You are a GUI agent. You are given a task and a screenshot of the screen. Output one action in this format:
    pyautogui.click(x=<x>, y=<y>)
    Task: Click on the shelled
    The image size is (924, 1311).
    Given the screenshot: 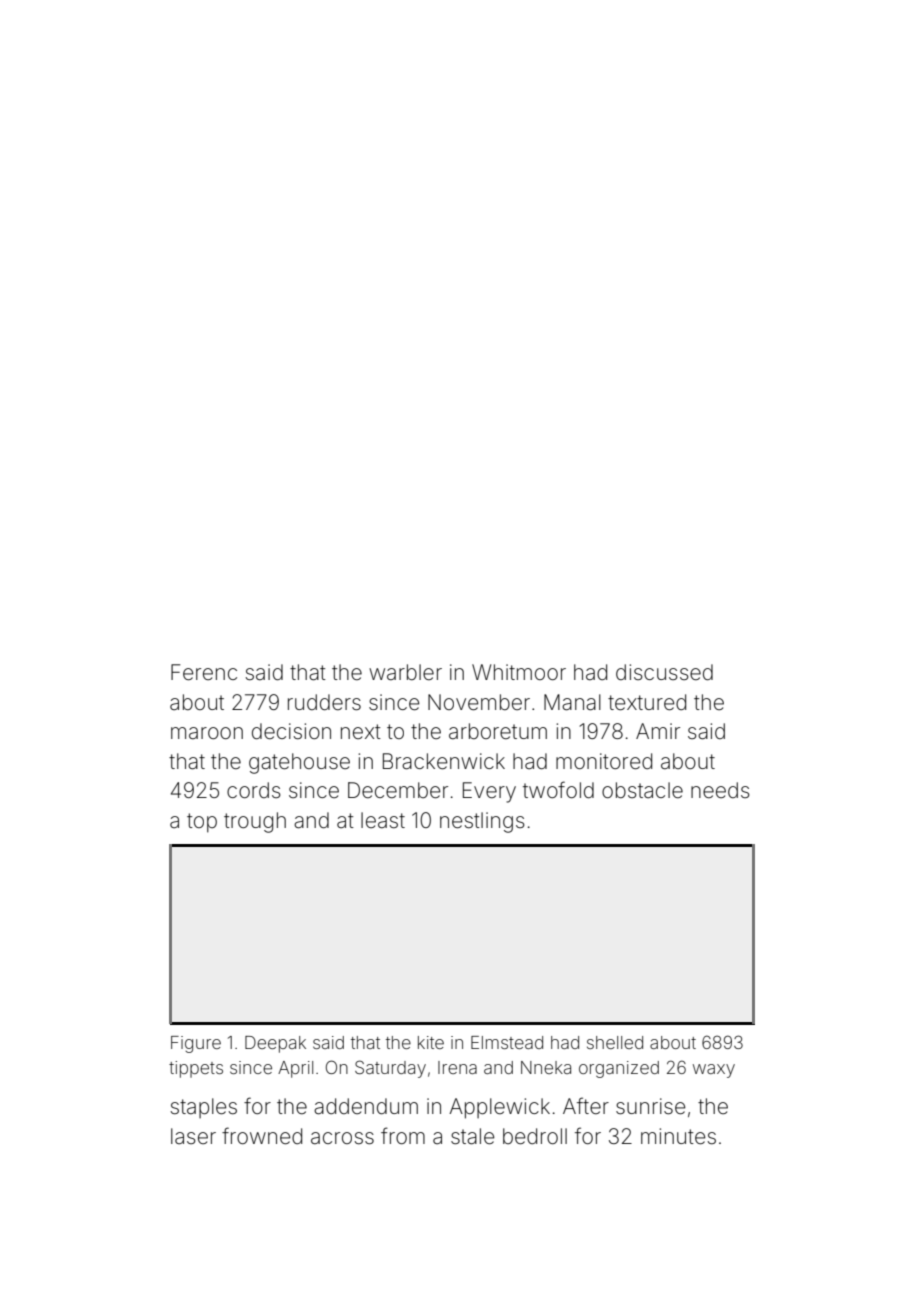 What is the action you would take?
    pyautogui.click(x=615, y=1042)
